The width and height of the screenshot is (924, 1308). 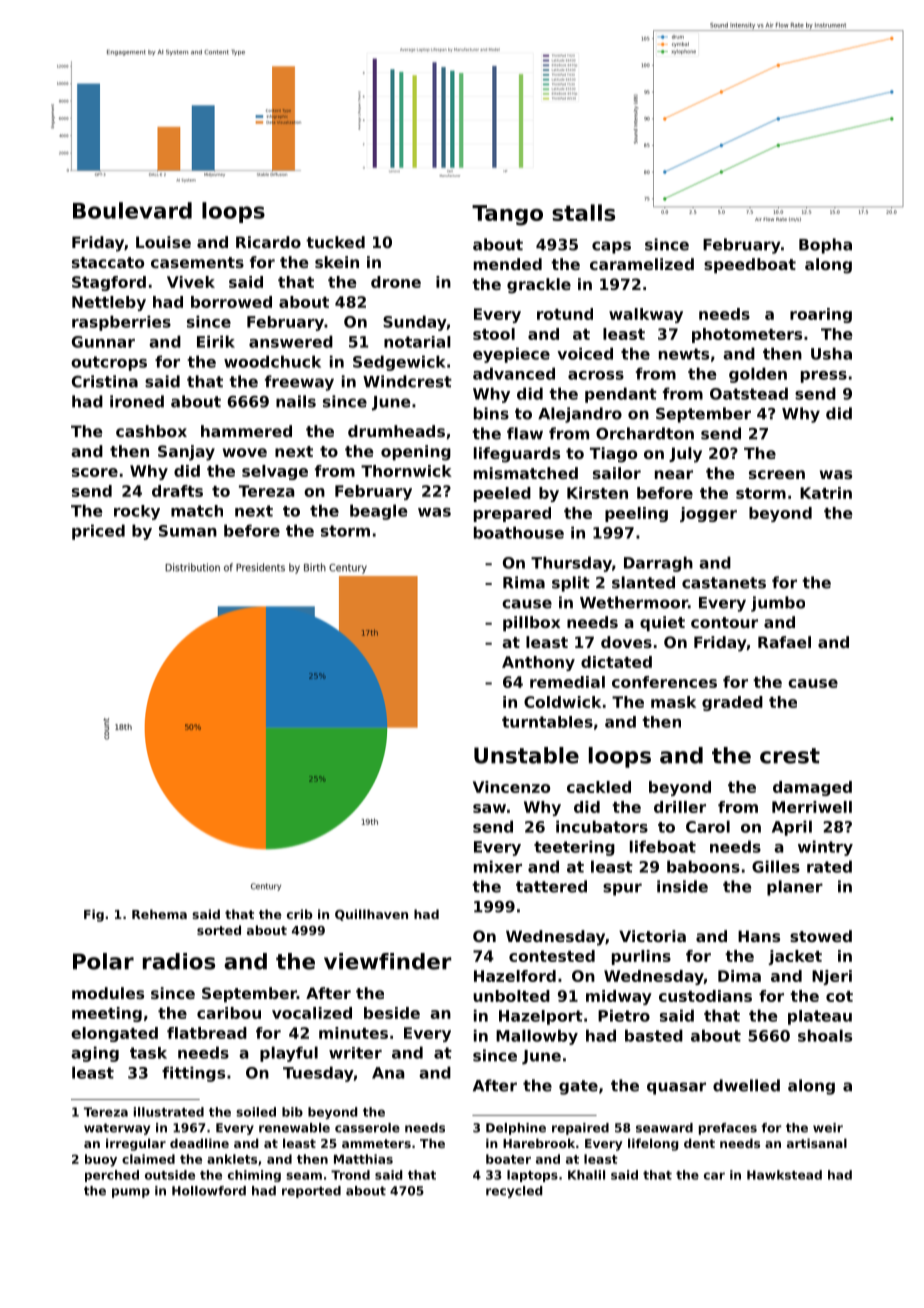 What do you see at coordinates (645, 433) in the screenshot?
I see `Orchardton` at bounding box center [645, 433].
